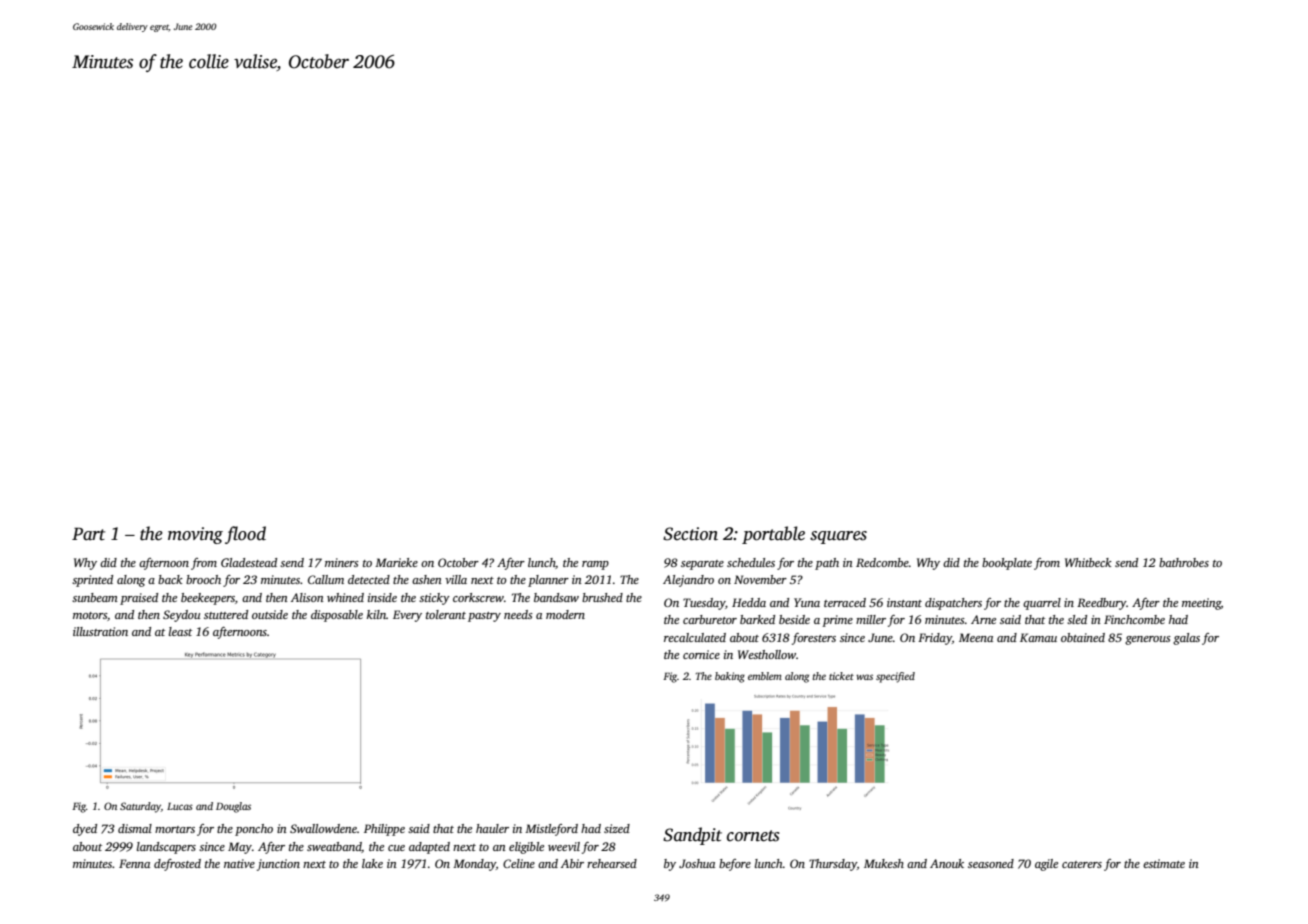 The width and height of the image is (1308, 924). What do you see at coordinates (519, 863) in the image?
I see `Celine` at bounding box center [519, 863].
